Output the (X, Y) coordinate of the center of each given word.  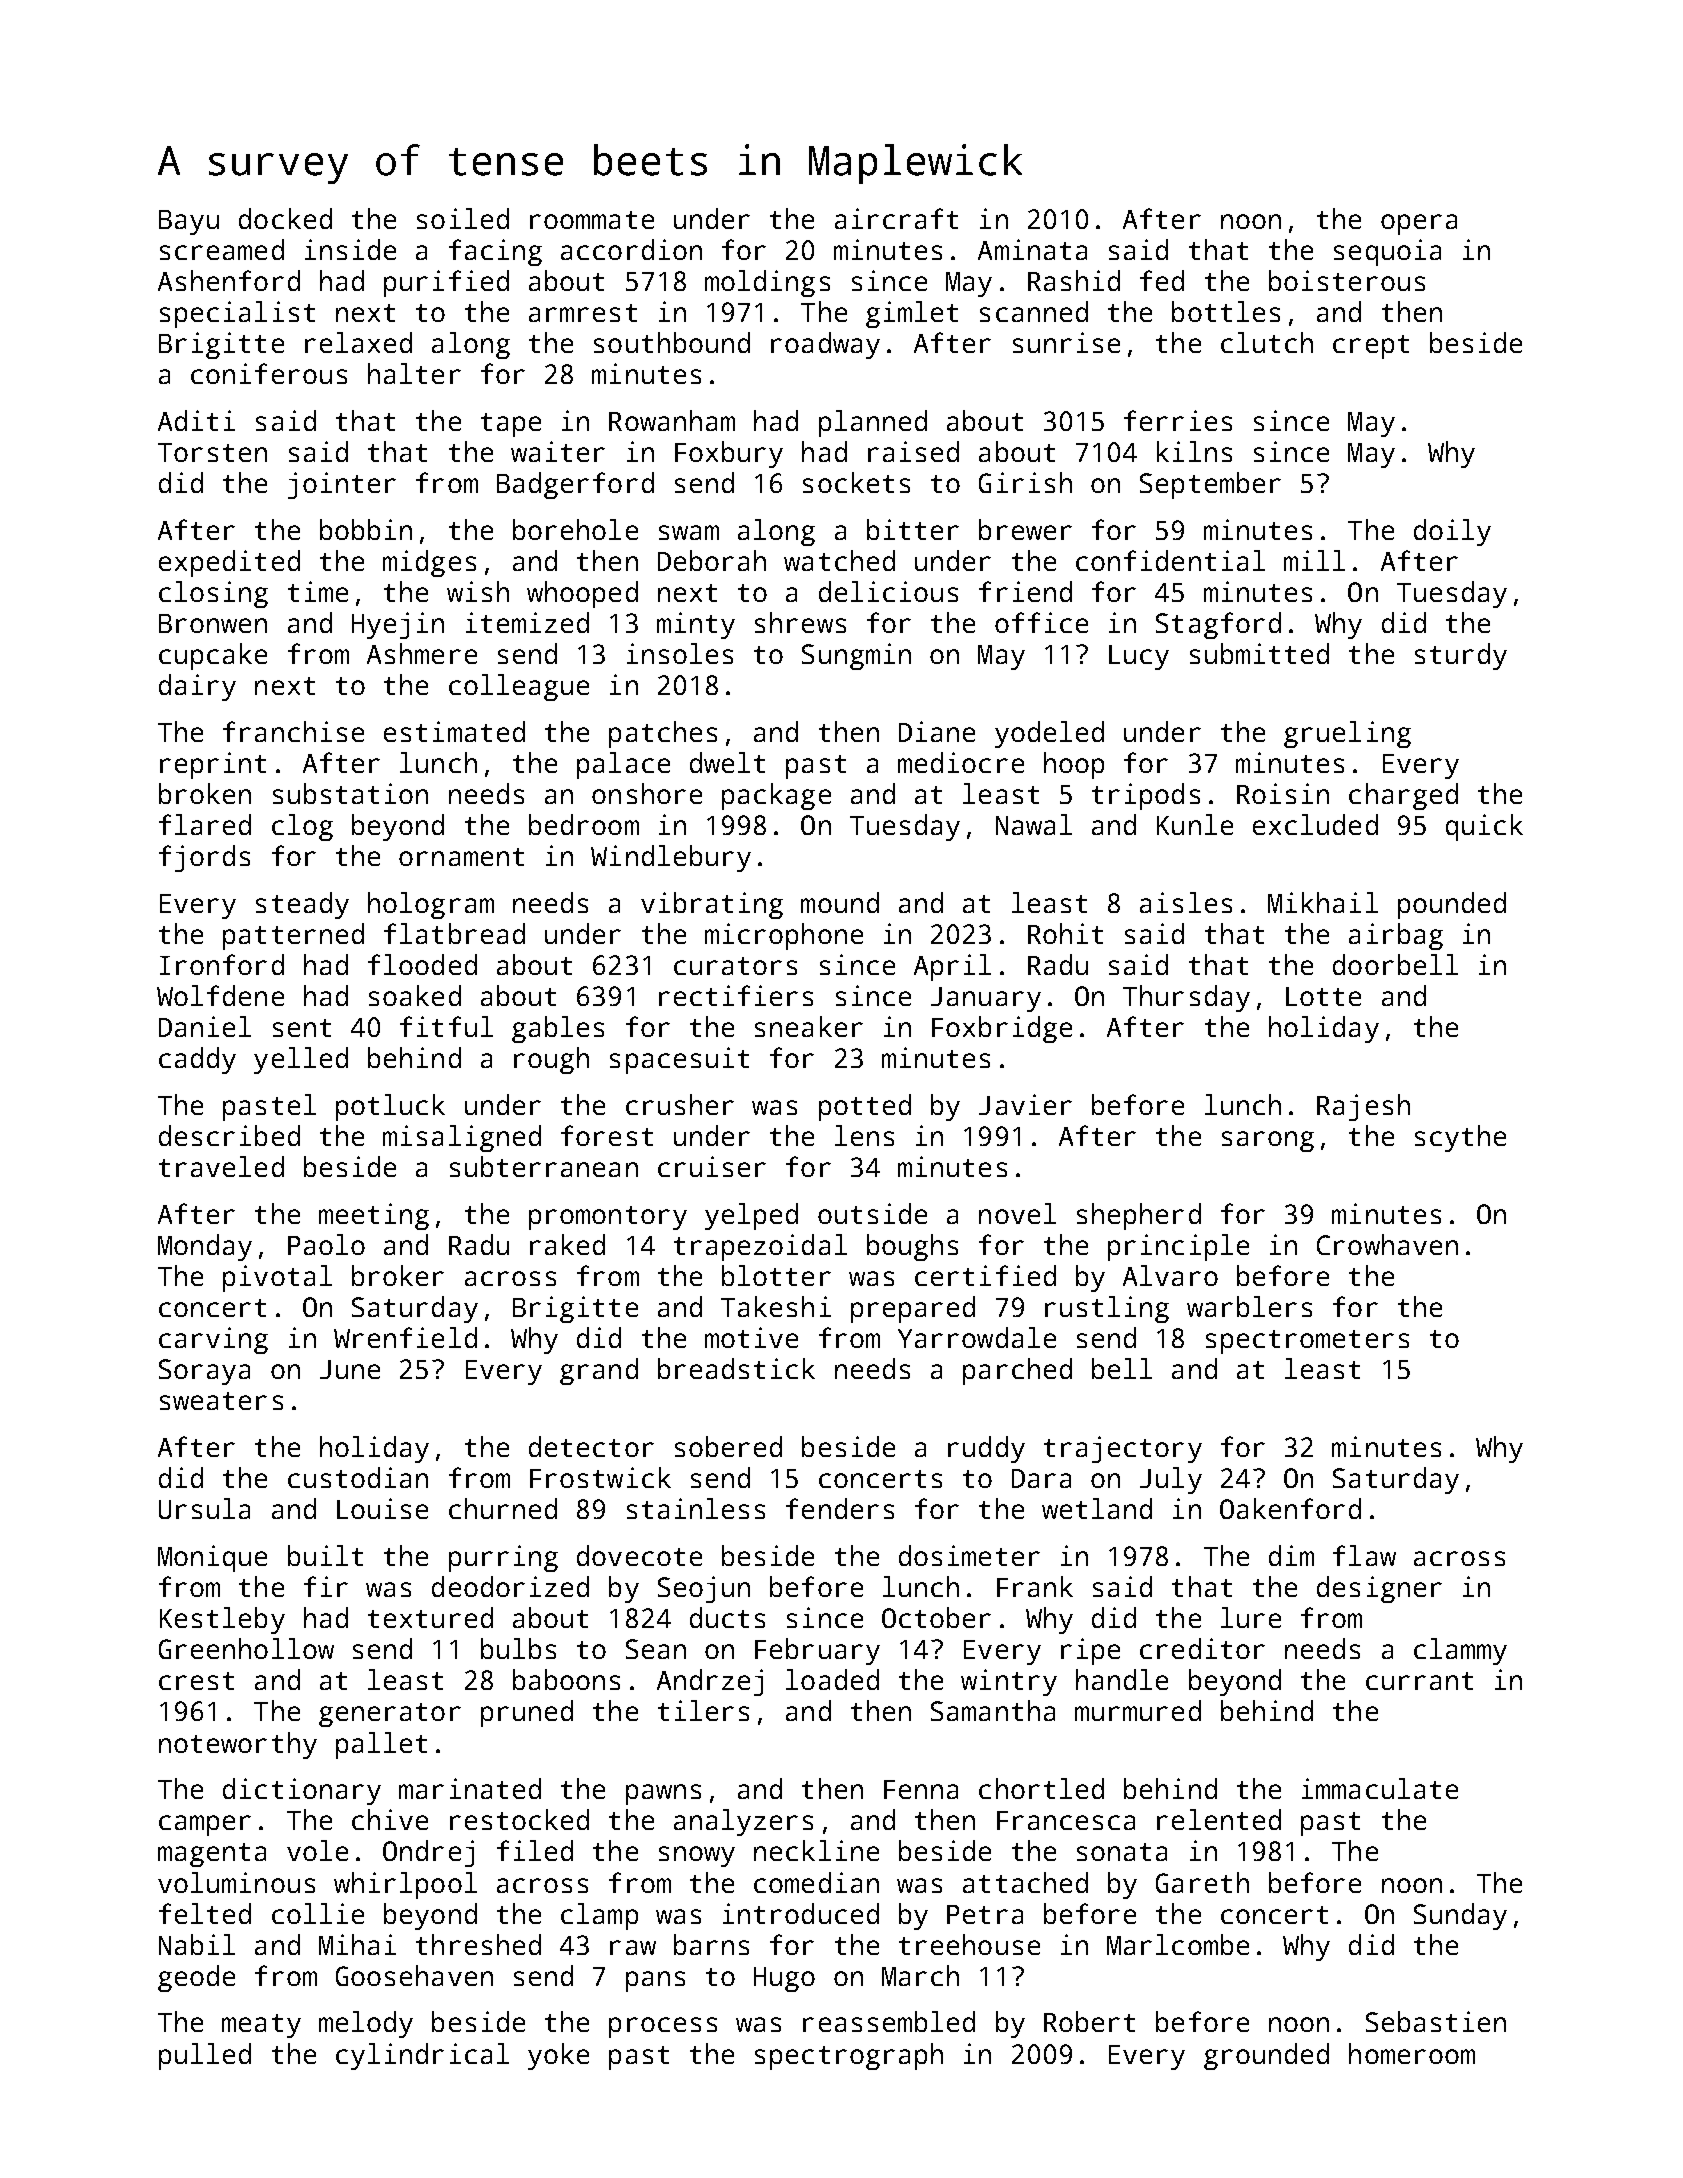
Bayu (189, 222)
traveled (221, 1166)
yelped (751, 1216)
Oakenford (1290, 1508)
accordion (631, 249)
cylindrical (422, 2056)
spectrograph (849, 2056)
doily (1452, 532)
